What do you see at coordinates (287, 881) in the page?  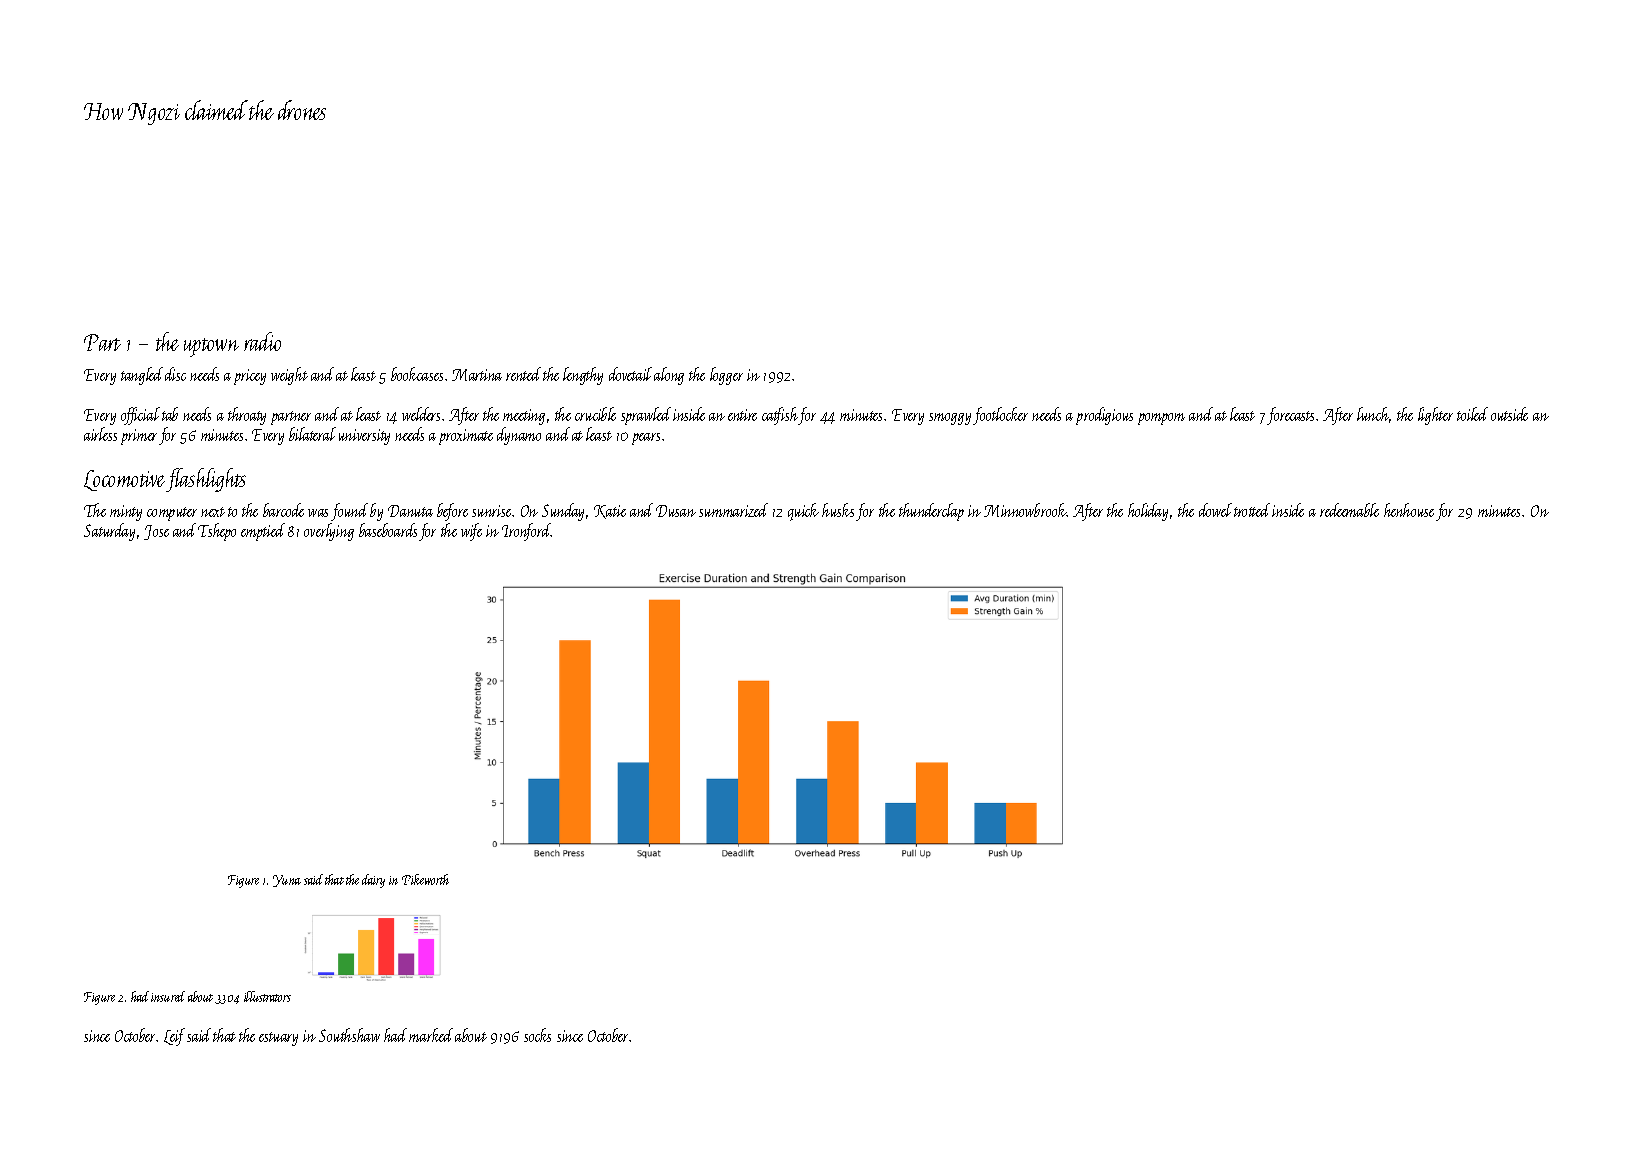 I see `Yuna` at bounding box center [287, 881].
